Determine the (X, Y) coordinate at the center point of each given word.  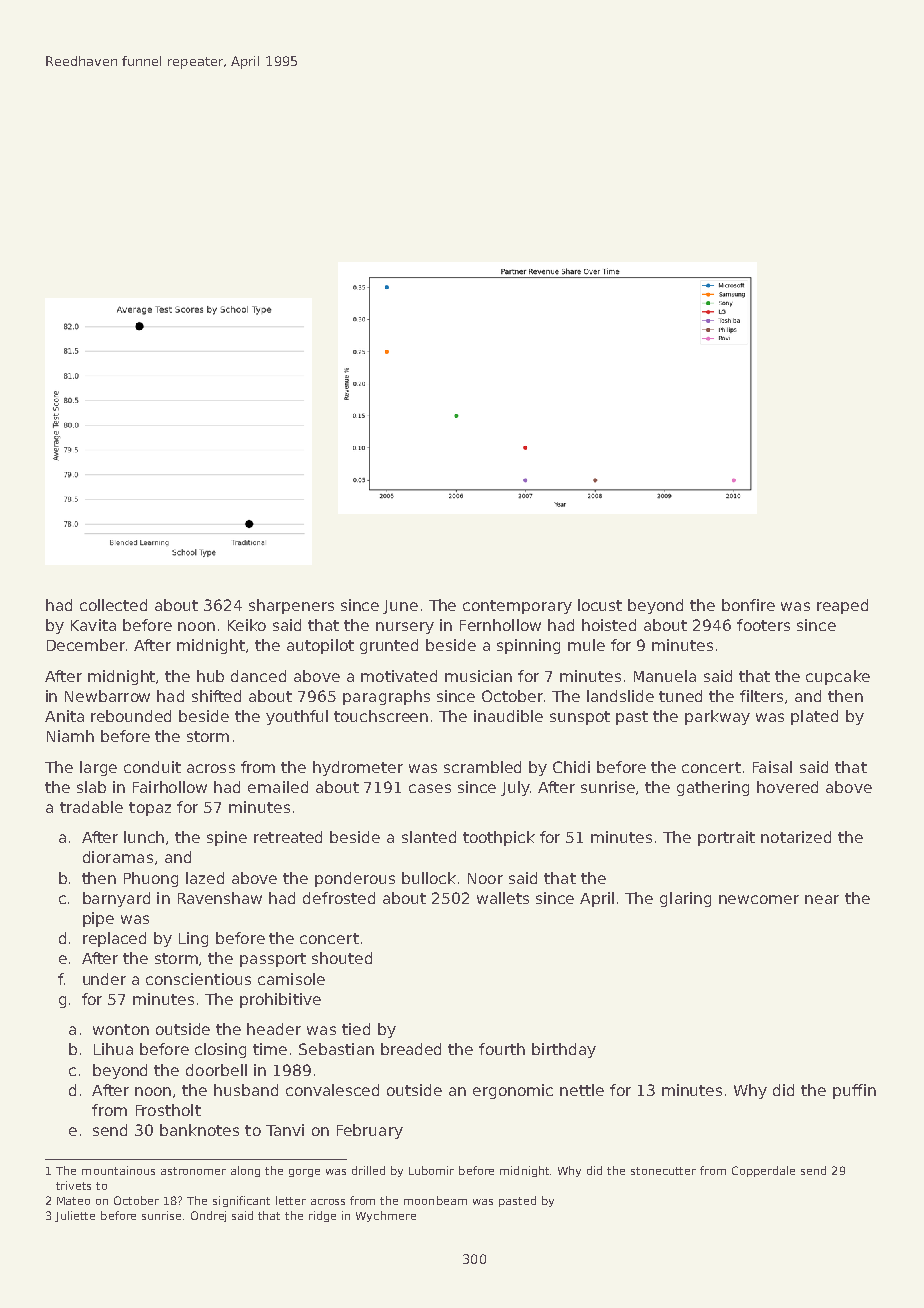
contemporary (517, 607)
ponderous (355, 879)
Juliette (75, 1216)
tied (356, 1029)
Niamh (70, 736)
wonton (121, 1029)
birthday (564, 1050)
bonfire (748, 605)
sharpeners (291, 606)
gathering (713, 788)
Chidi (571, 767)
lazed (205, 878)
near (822, 899)
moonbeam (435, 1200)
